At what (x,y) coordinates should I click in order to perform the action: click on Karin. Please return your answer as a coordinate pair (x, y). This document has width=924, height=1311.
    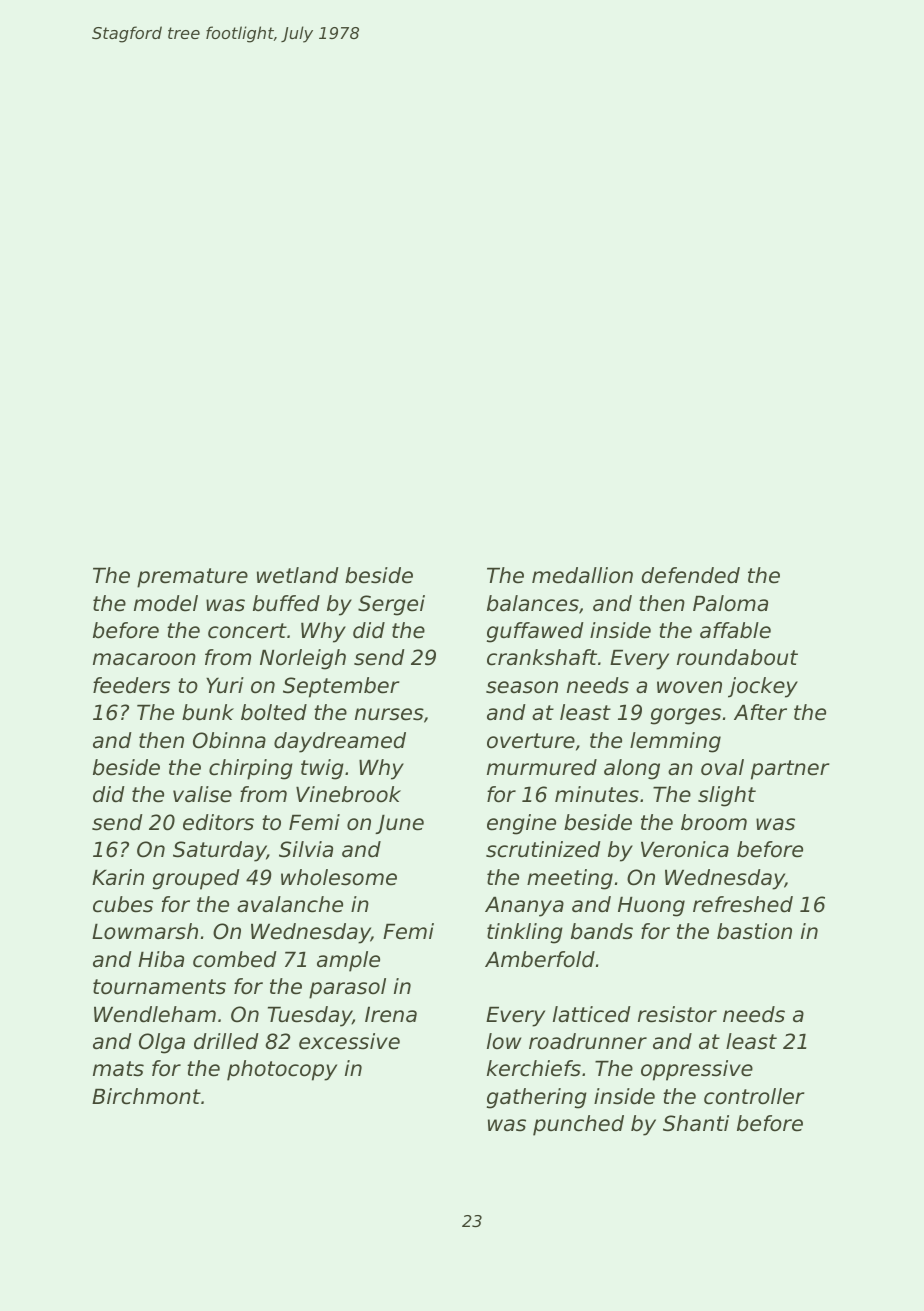
    Looking at the image, I should click on (118, 877).
